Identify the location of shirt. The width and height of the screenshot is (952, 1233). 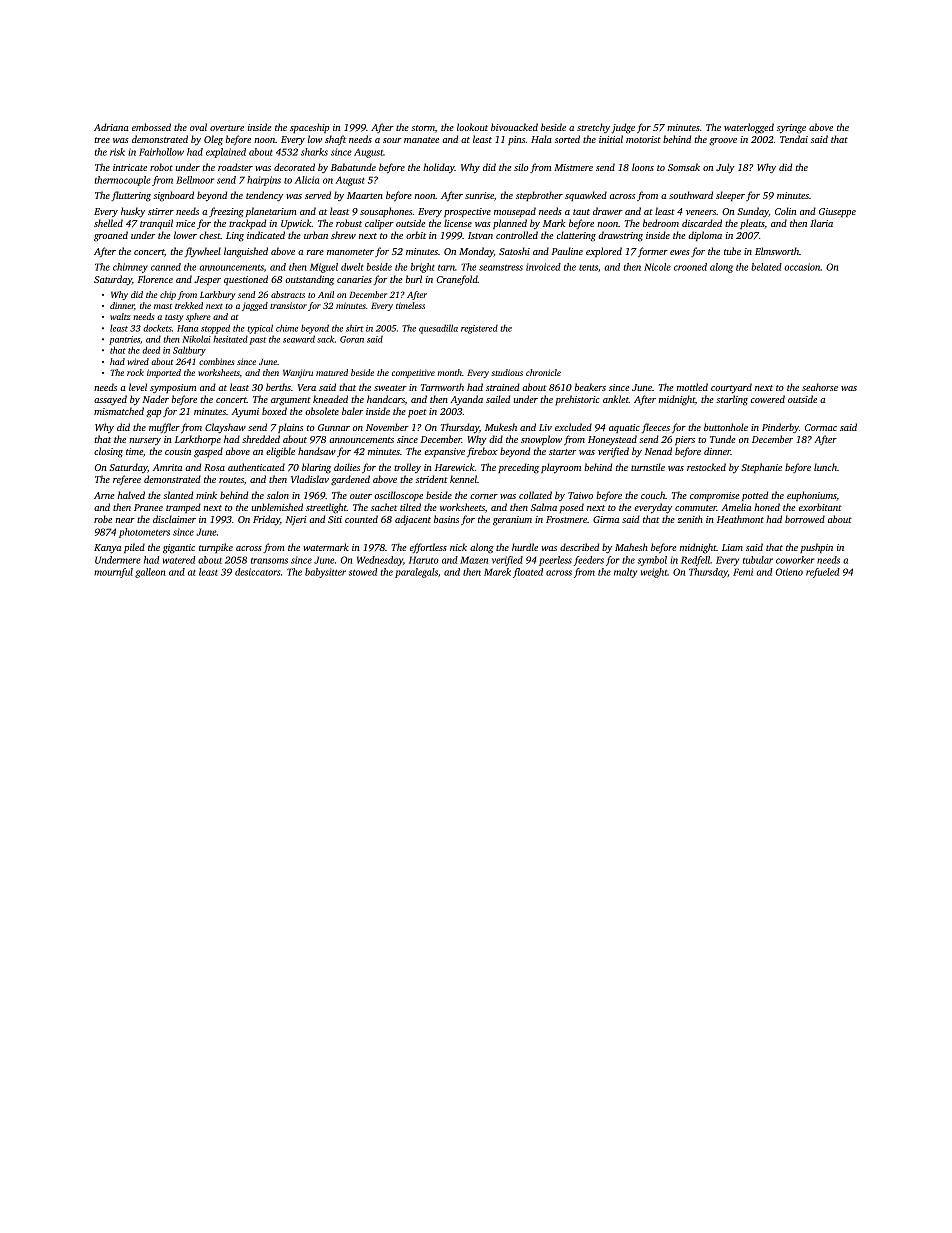
(354, 328).
